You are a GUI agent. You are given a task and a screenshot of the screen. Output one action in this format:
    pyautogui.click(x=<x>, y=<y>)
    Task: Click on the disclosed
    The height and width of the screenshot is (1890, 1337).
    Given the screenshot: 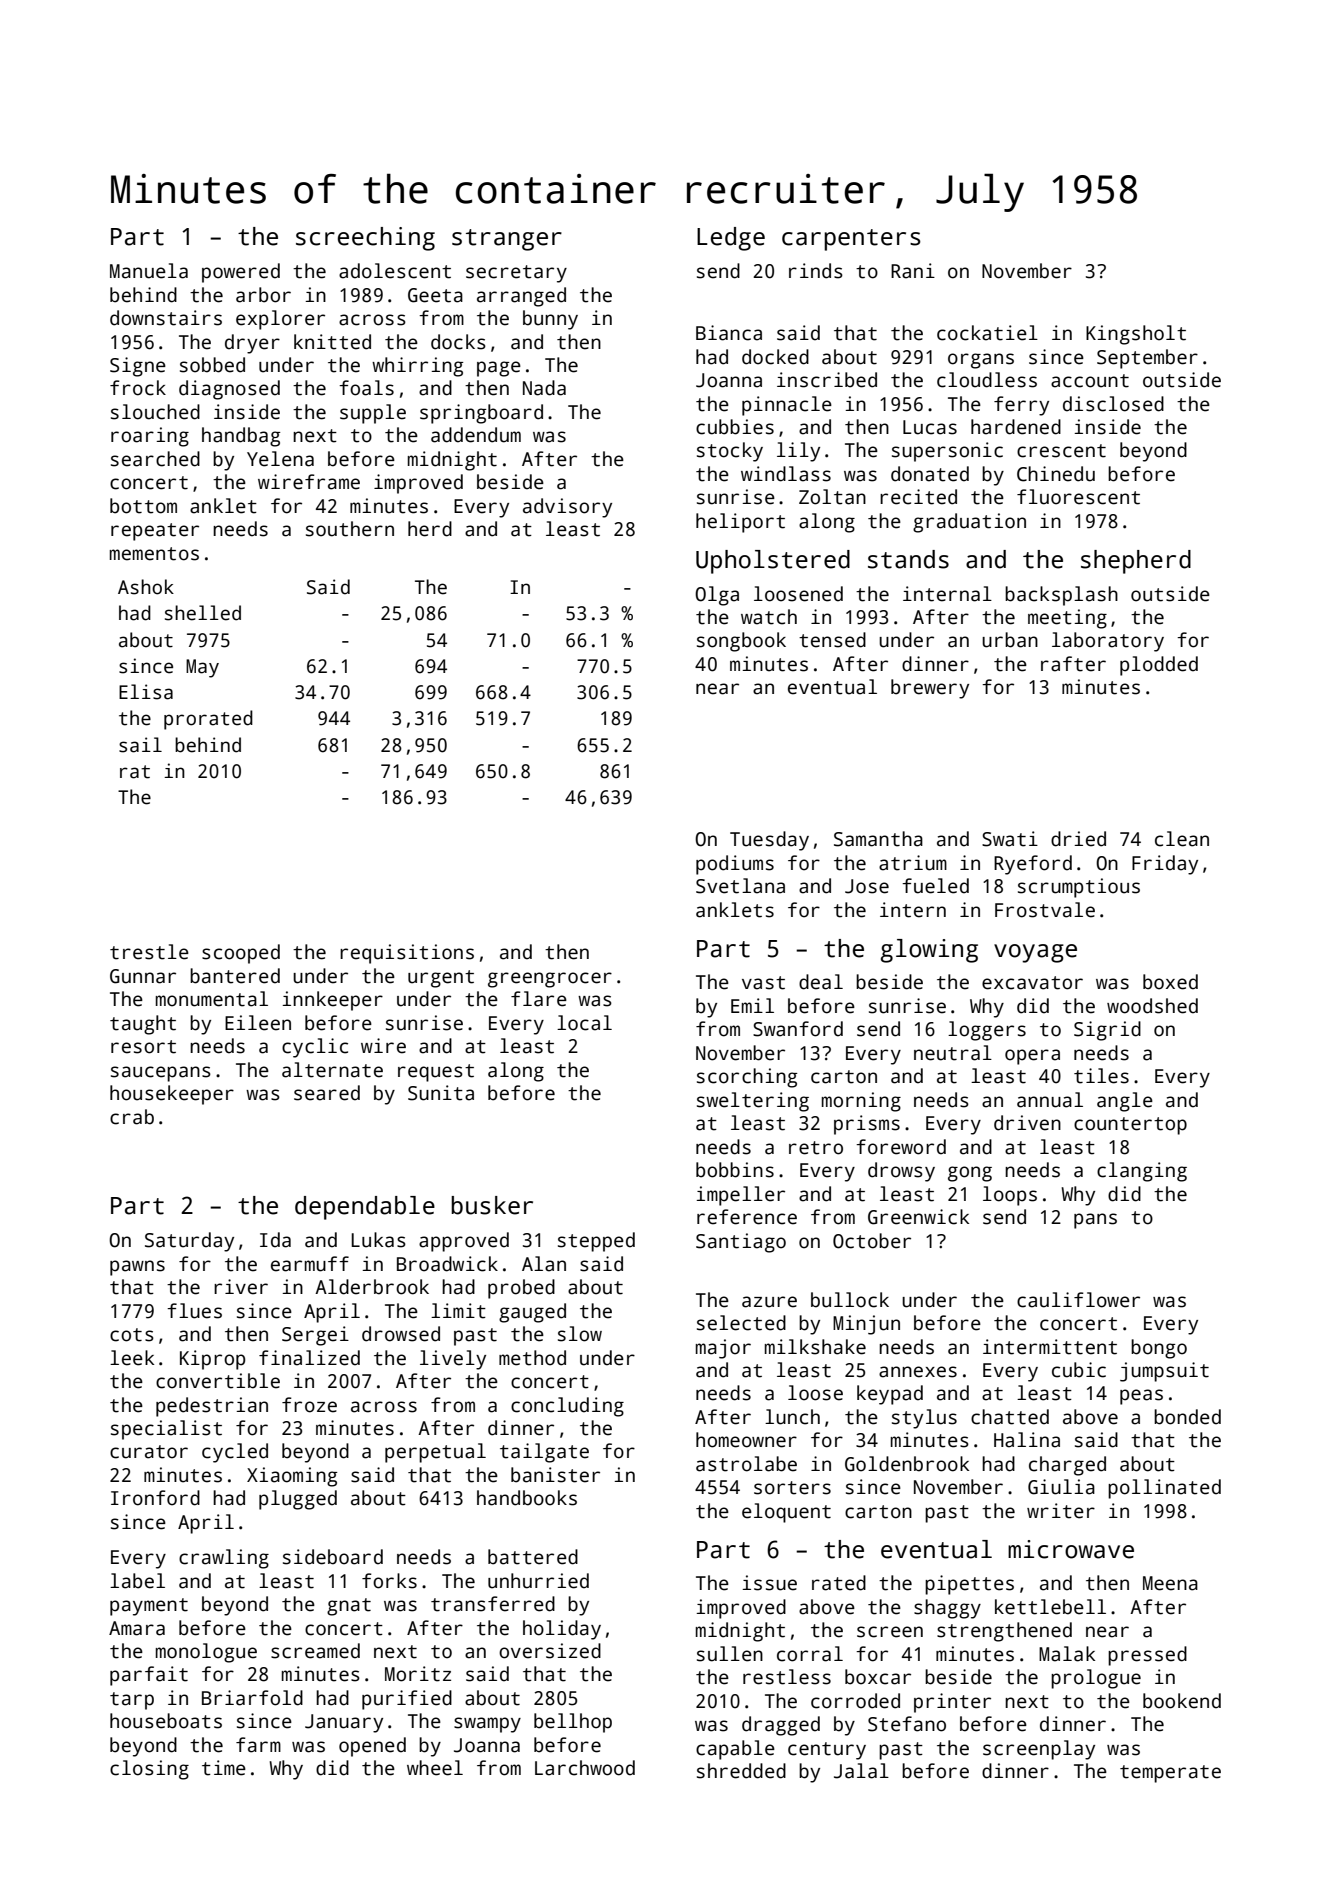 What is the action you would take?
    pyautogui.click(x=1113, y=404)
